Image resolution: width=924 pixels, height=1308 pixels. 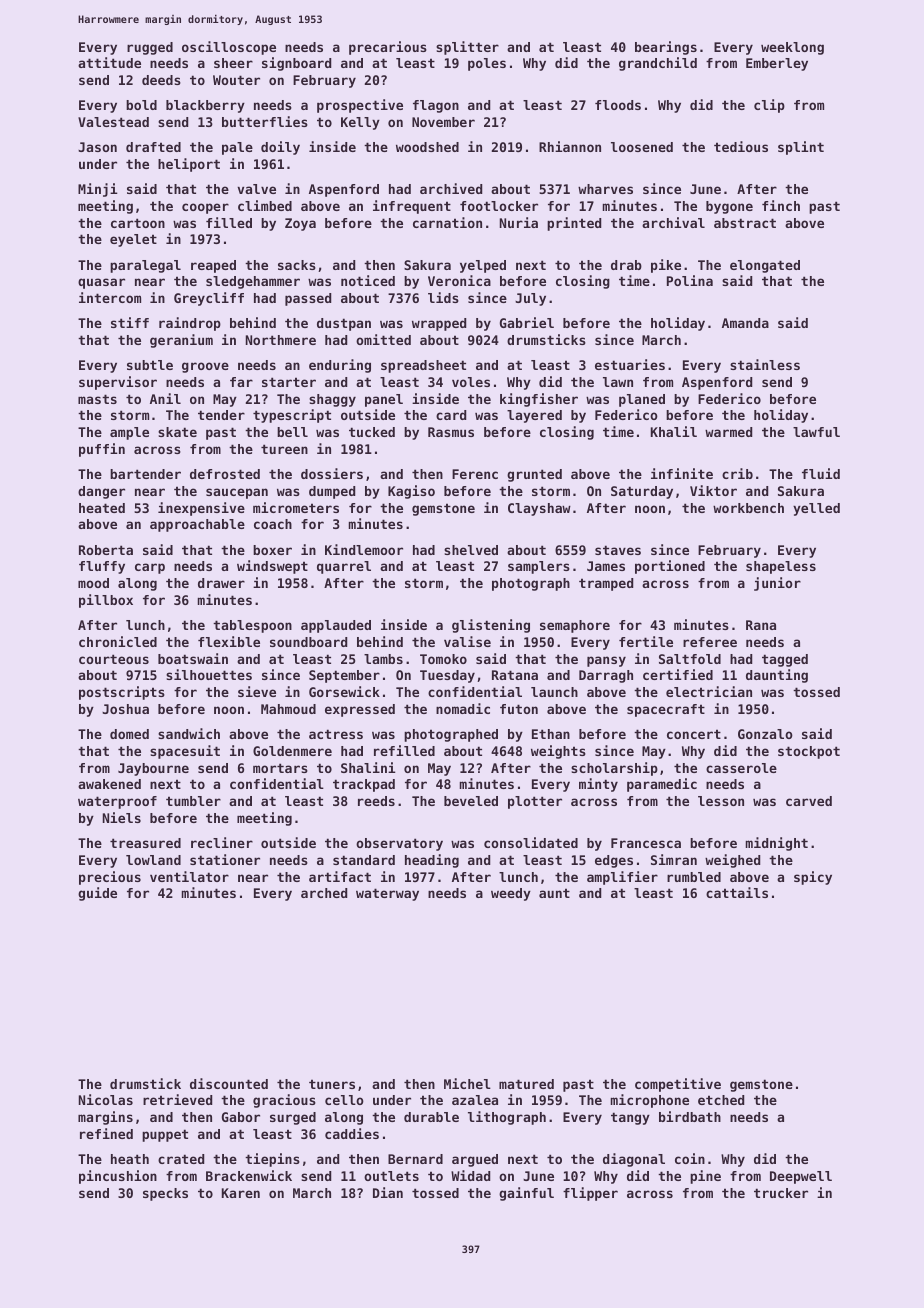 I want to click on omitted, so click(x=383, y=339).
